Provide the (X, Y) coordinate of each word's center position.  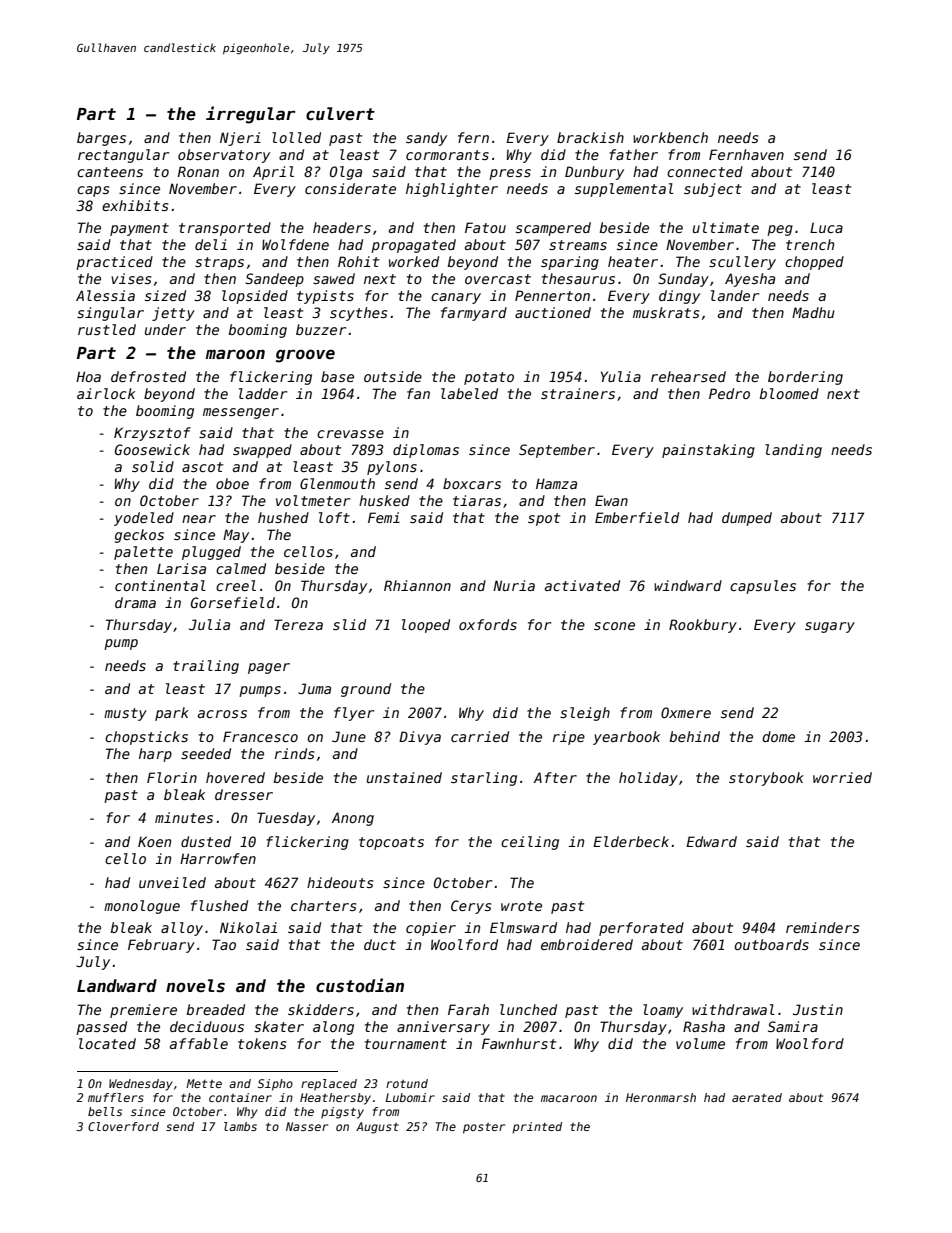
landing (793, 451)
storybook (766, 779)
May (236, 536)
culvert (340, 114)
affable (199, 1043)
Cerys (471, 907)
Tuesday (286, 819)
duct (380, 944)
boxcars (472, 483)
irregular (250, 115)
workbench (670, 137)
